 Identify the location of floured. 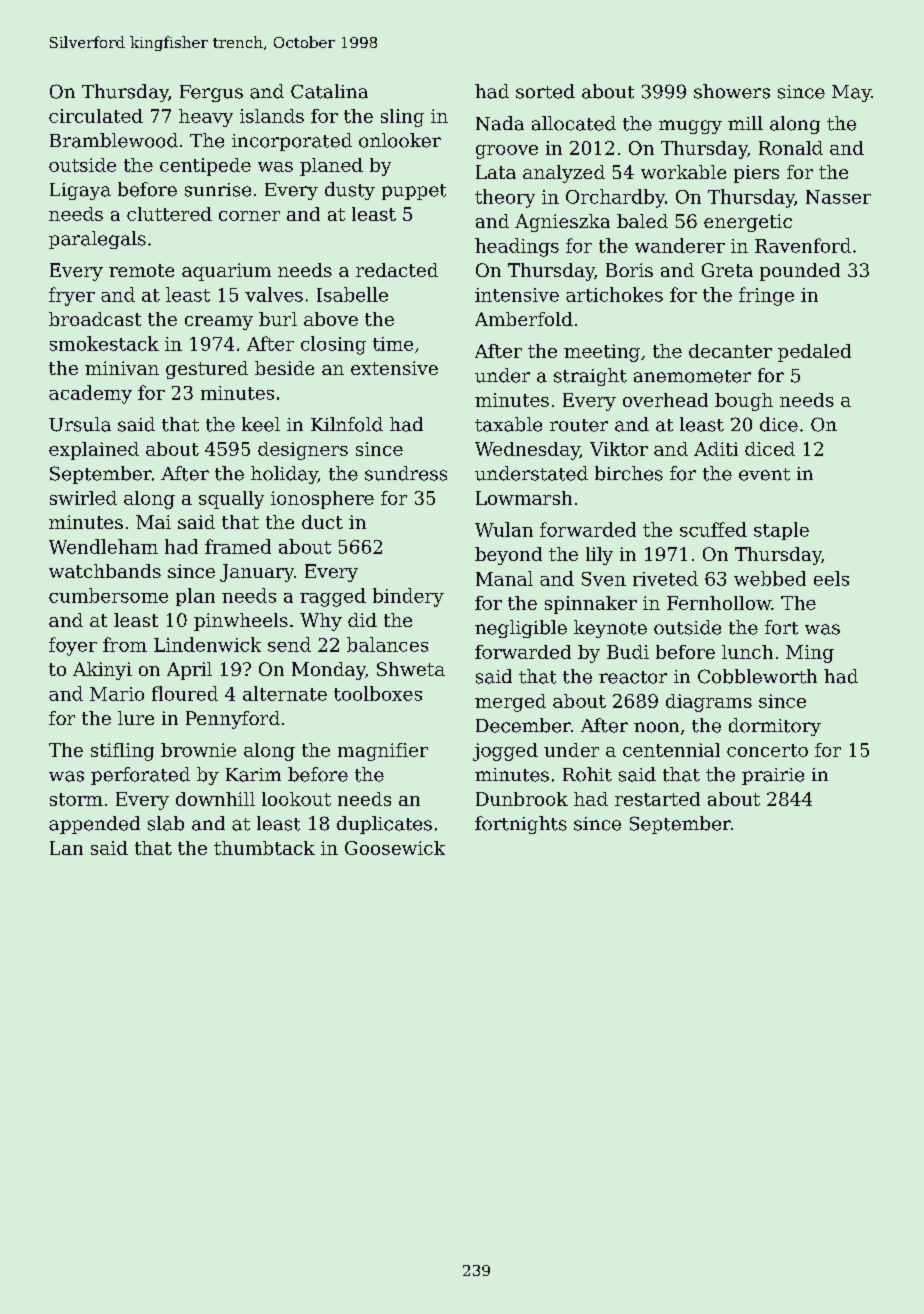
(185, 693).
